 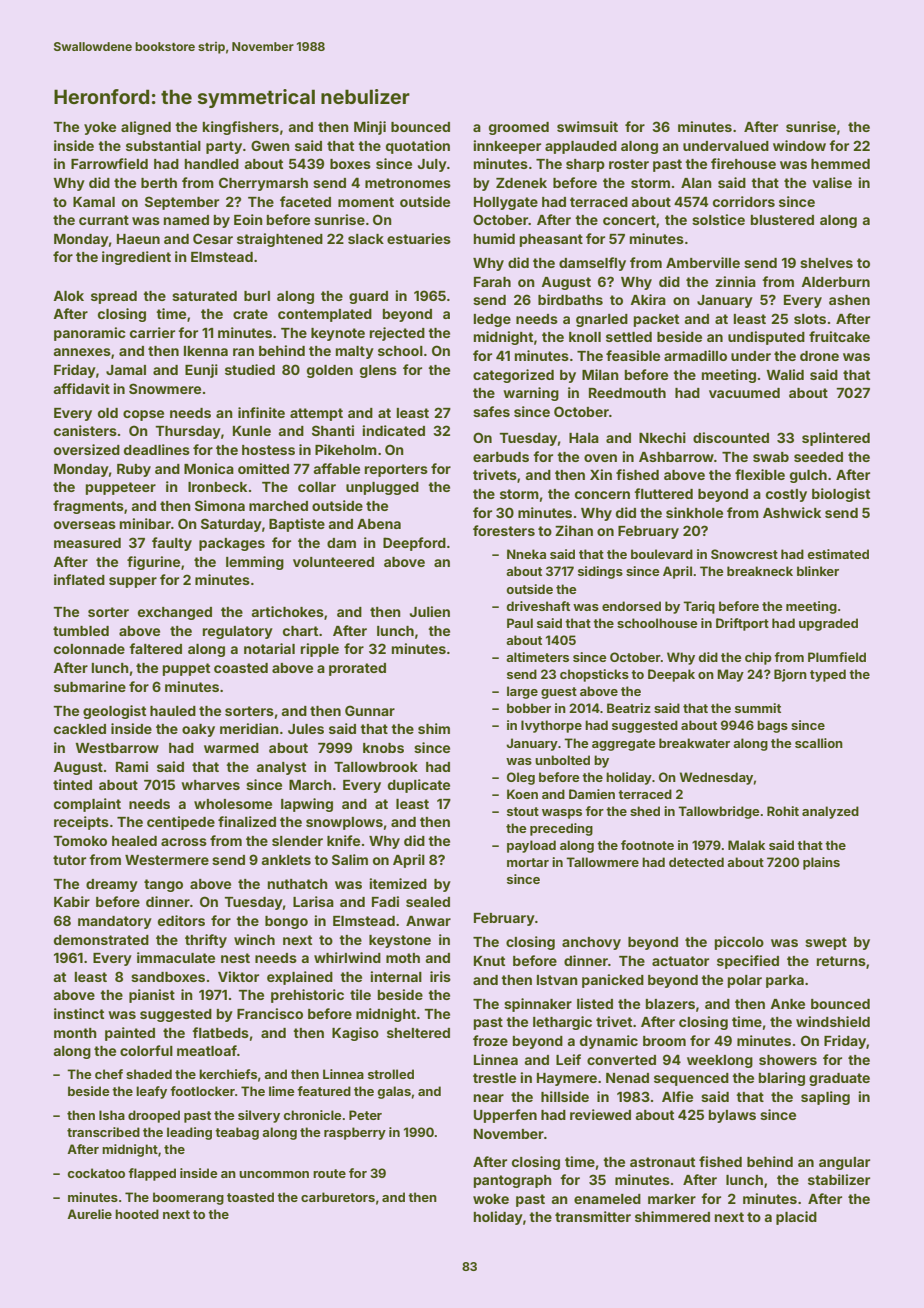 What do you see at coordinates (783, 811) in the screenshot?
I see `Rohit` at bounding box center [783, 811].
